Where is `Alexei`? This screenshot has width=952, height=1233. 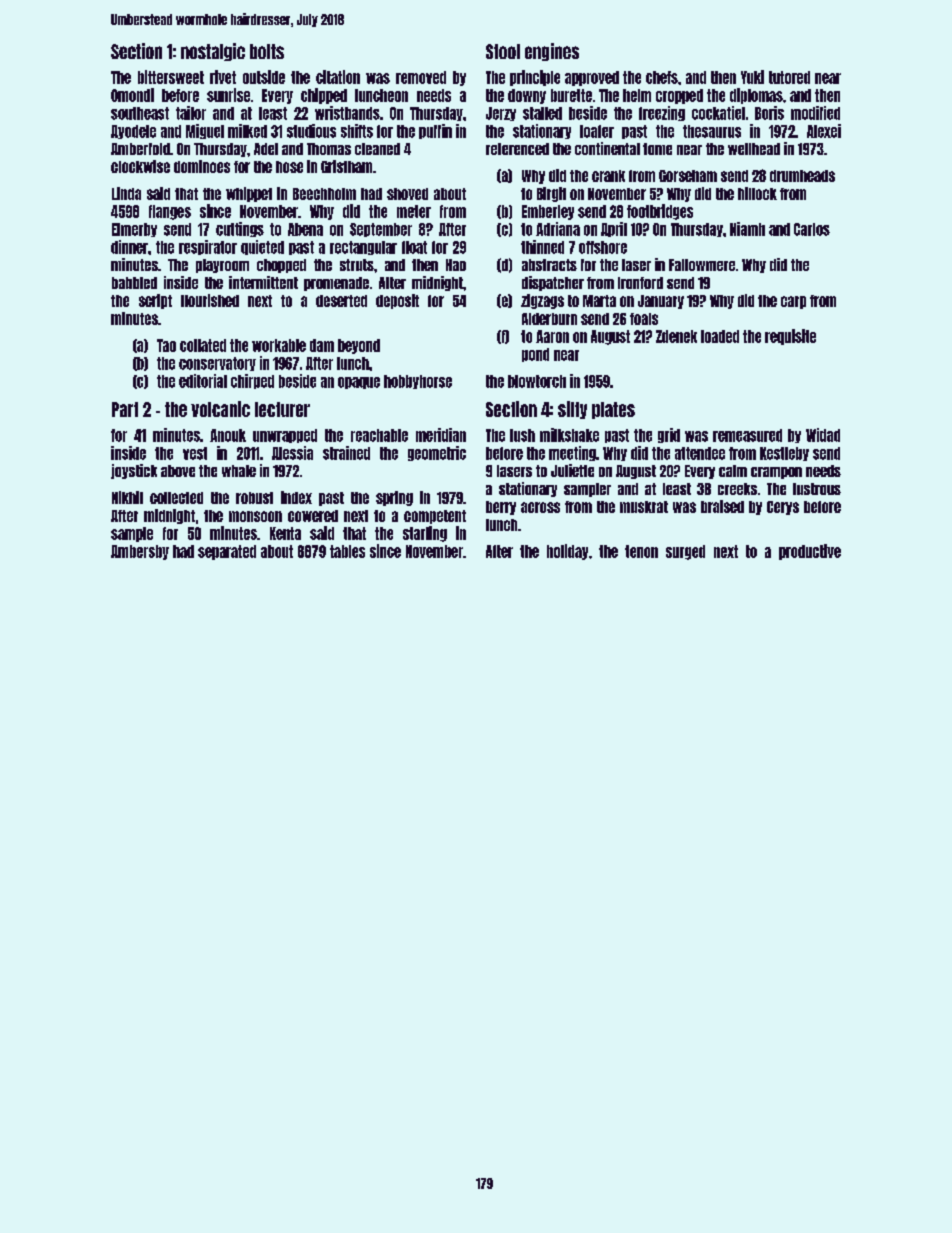 Alexei is located at coordinates (824, 131).
